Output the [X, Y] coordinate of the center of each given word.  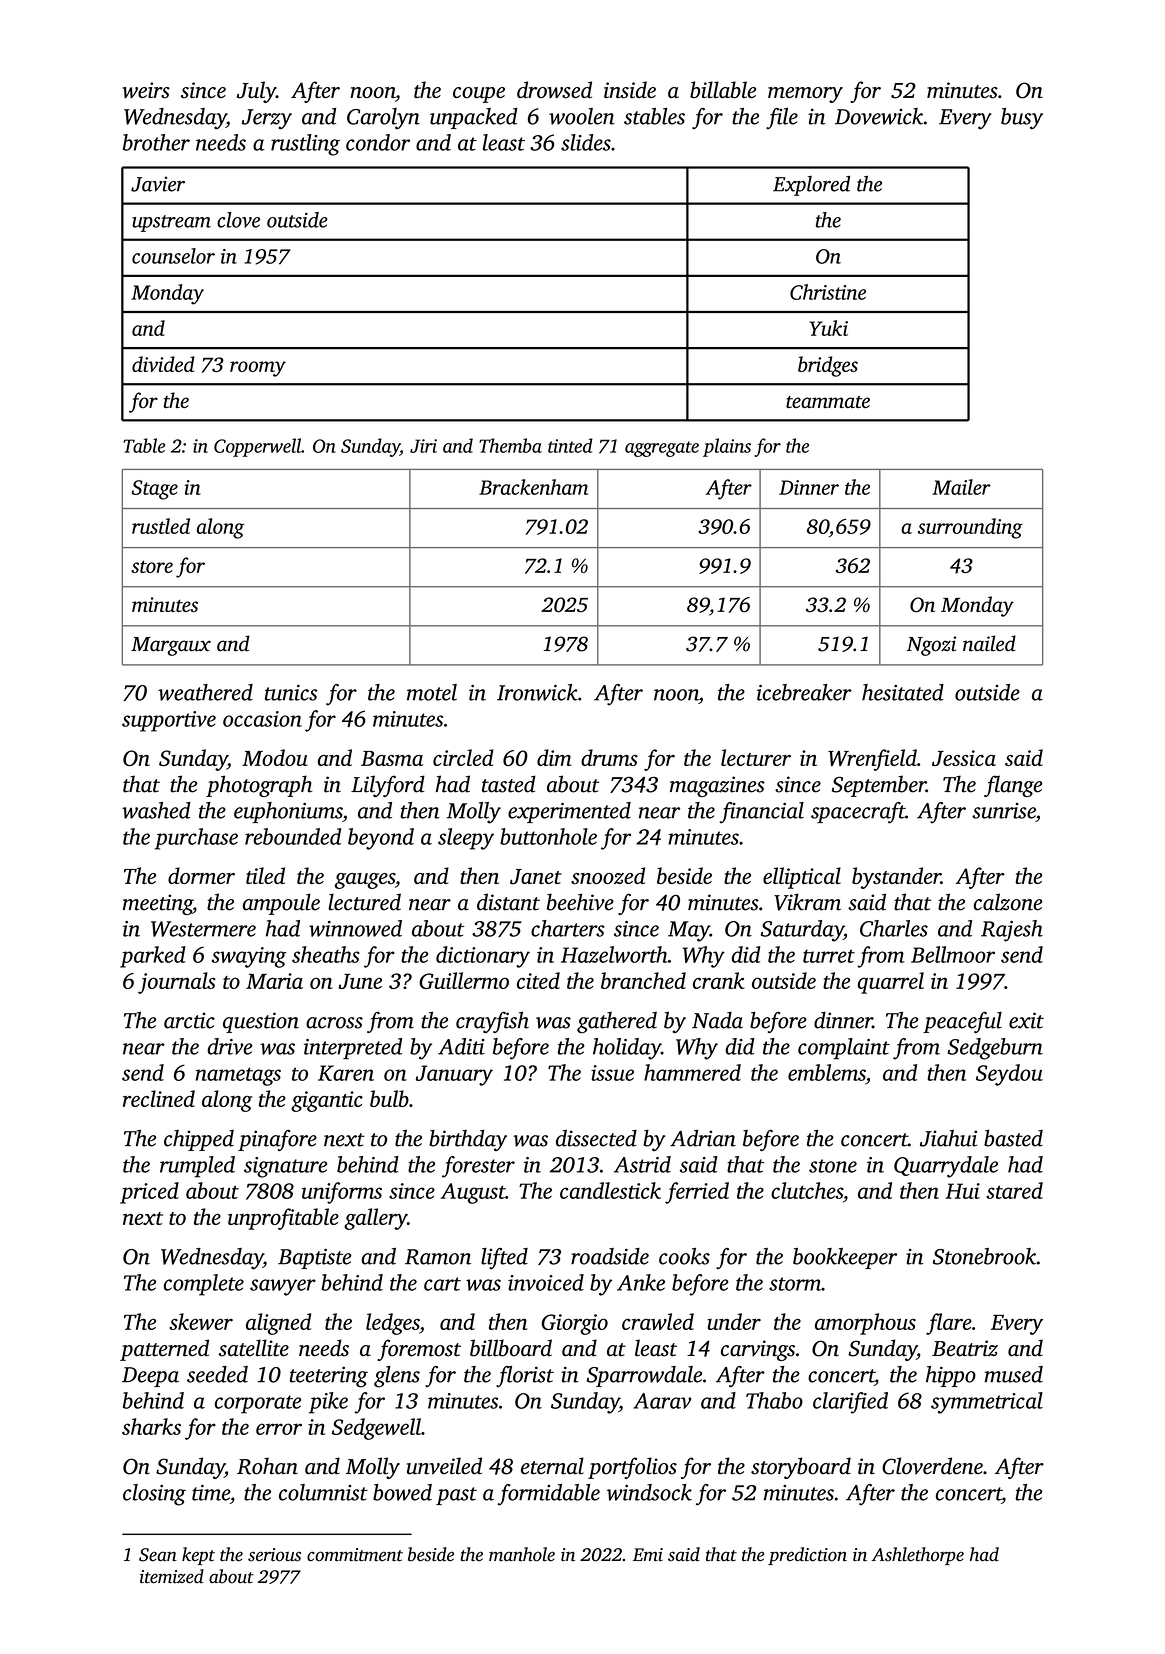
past [456, 1496]
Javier [158, 184]
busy [1022, 119]
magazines [717, 786]
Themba [510, 445]
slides [586, 142]
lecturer [756, 757]
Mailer [961, 487]
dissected [596, 1138]
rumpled [197, 1167]
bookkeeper [845, 1258]
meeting [158, 904]
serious [274, 1555]
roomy [258, 369]
